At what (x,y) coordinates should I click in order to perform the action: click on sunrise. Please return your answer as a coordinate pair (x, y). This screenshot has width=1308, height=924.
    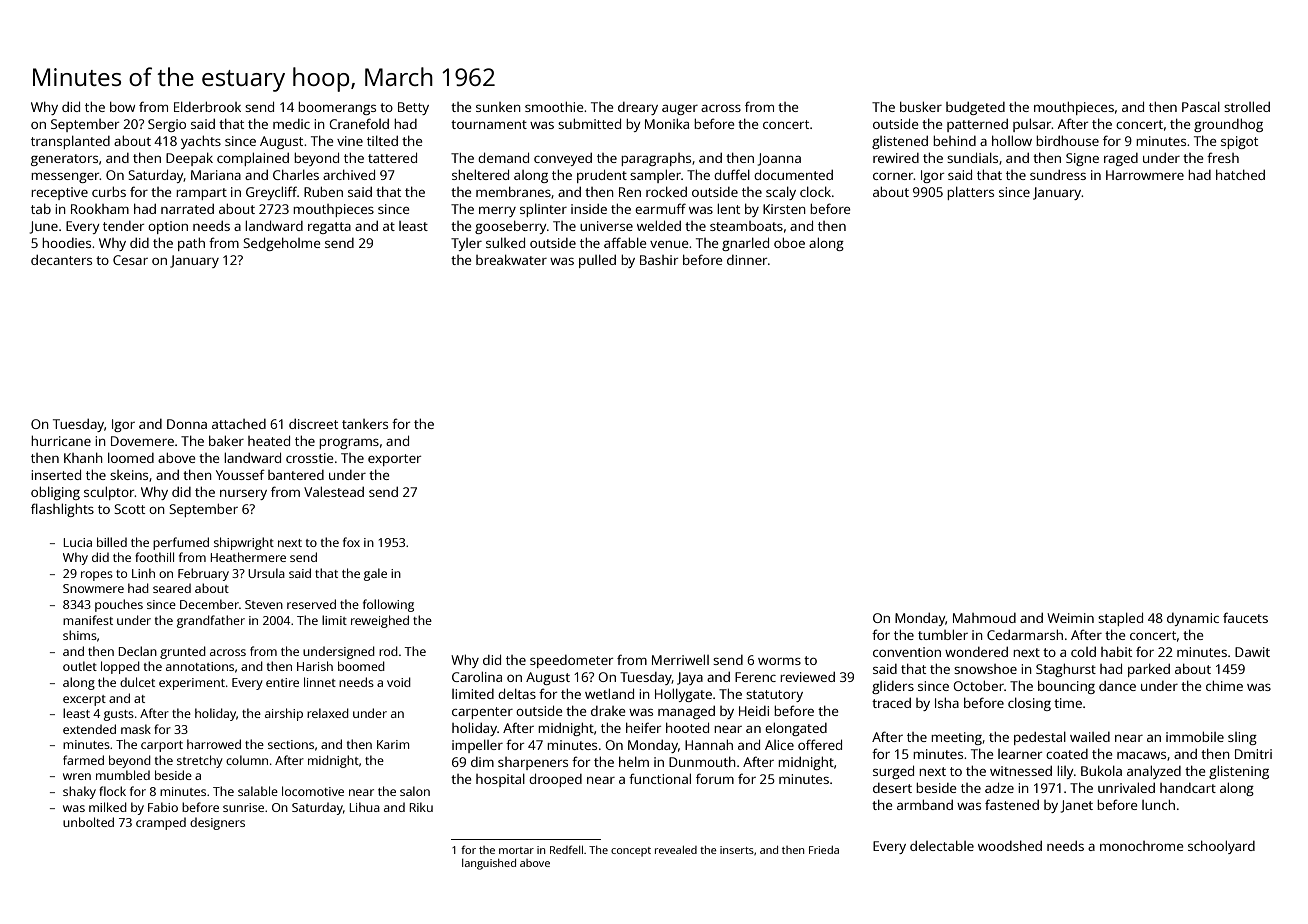
    Looking at the image, I should click on (243, 807).
